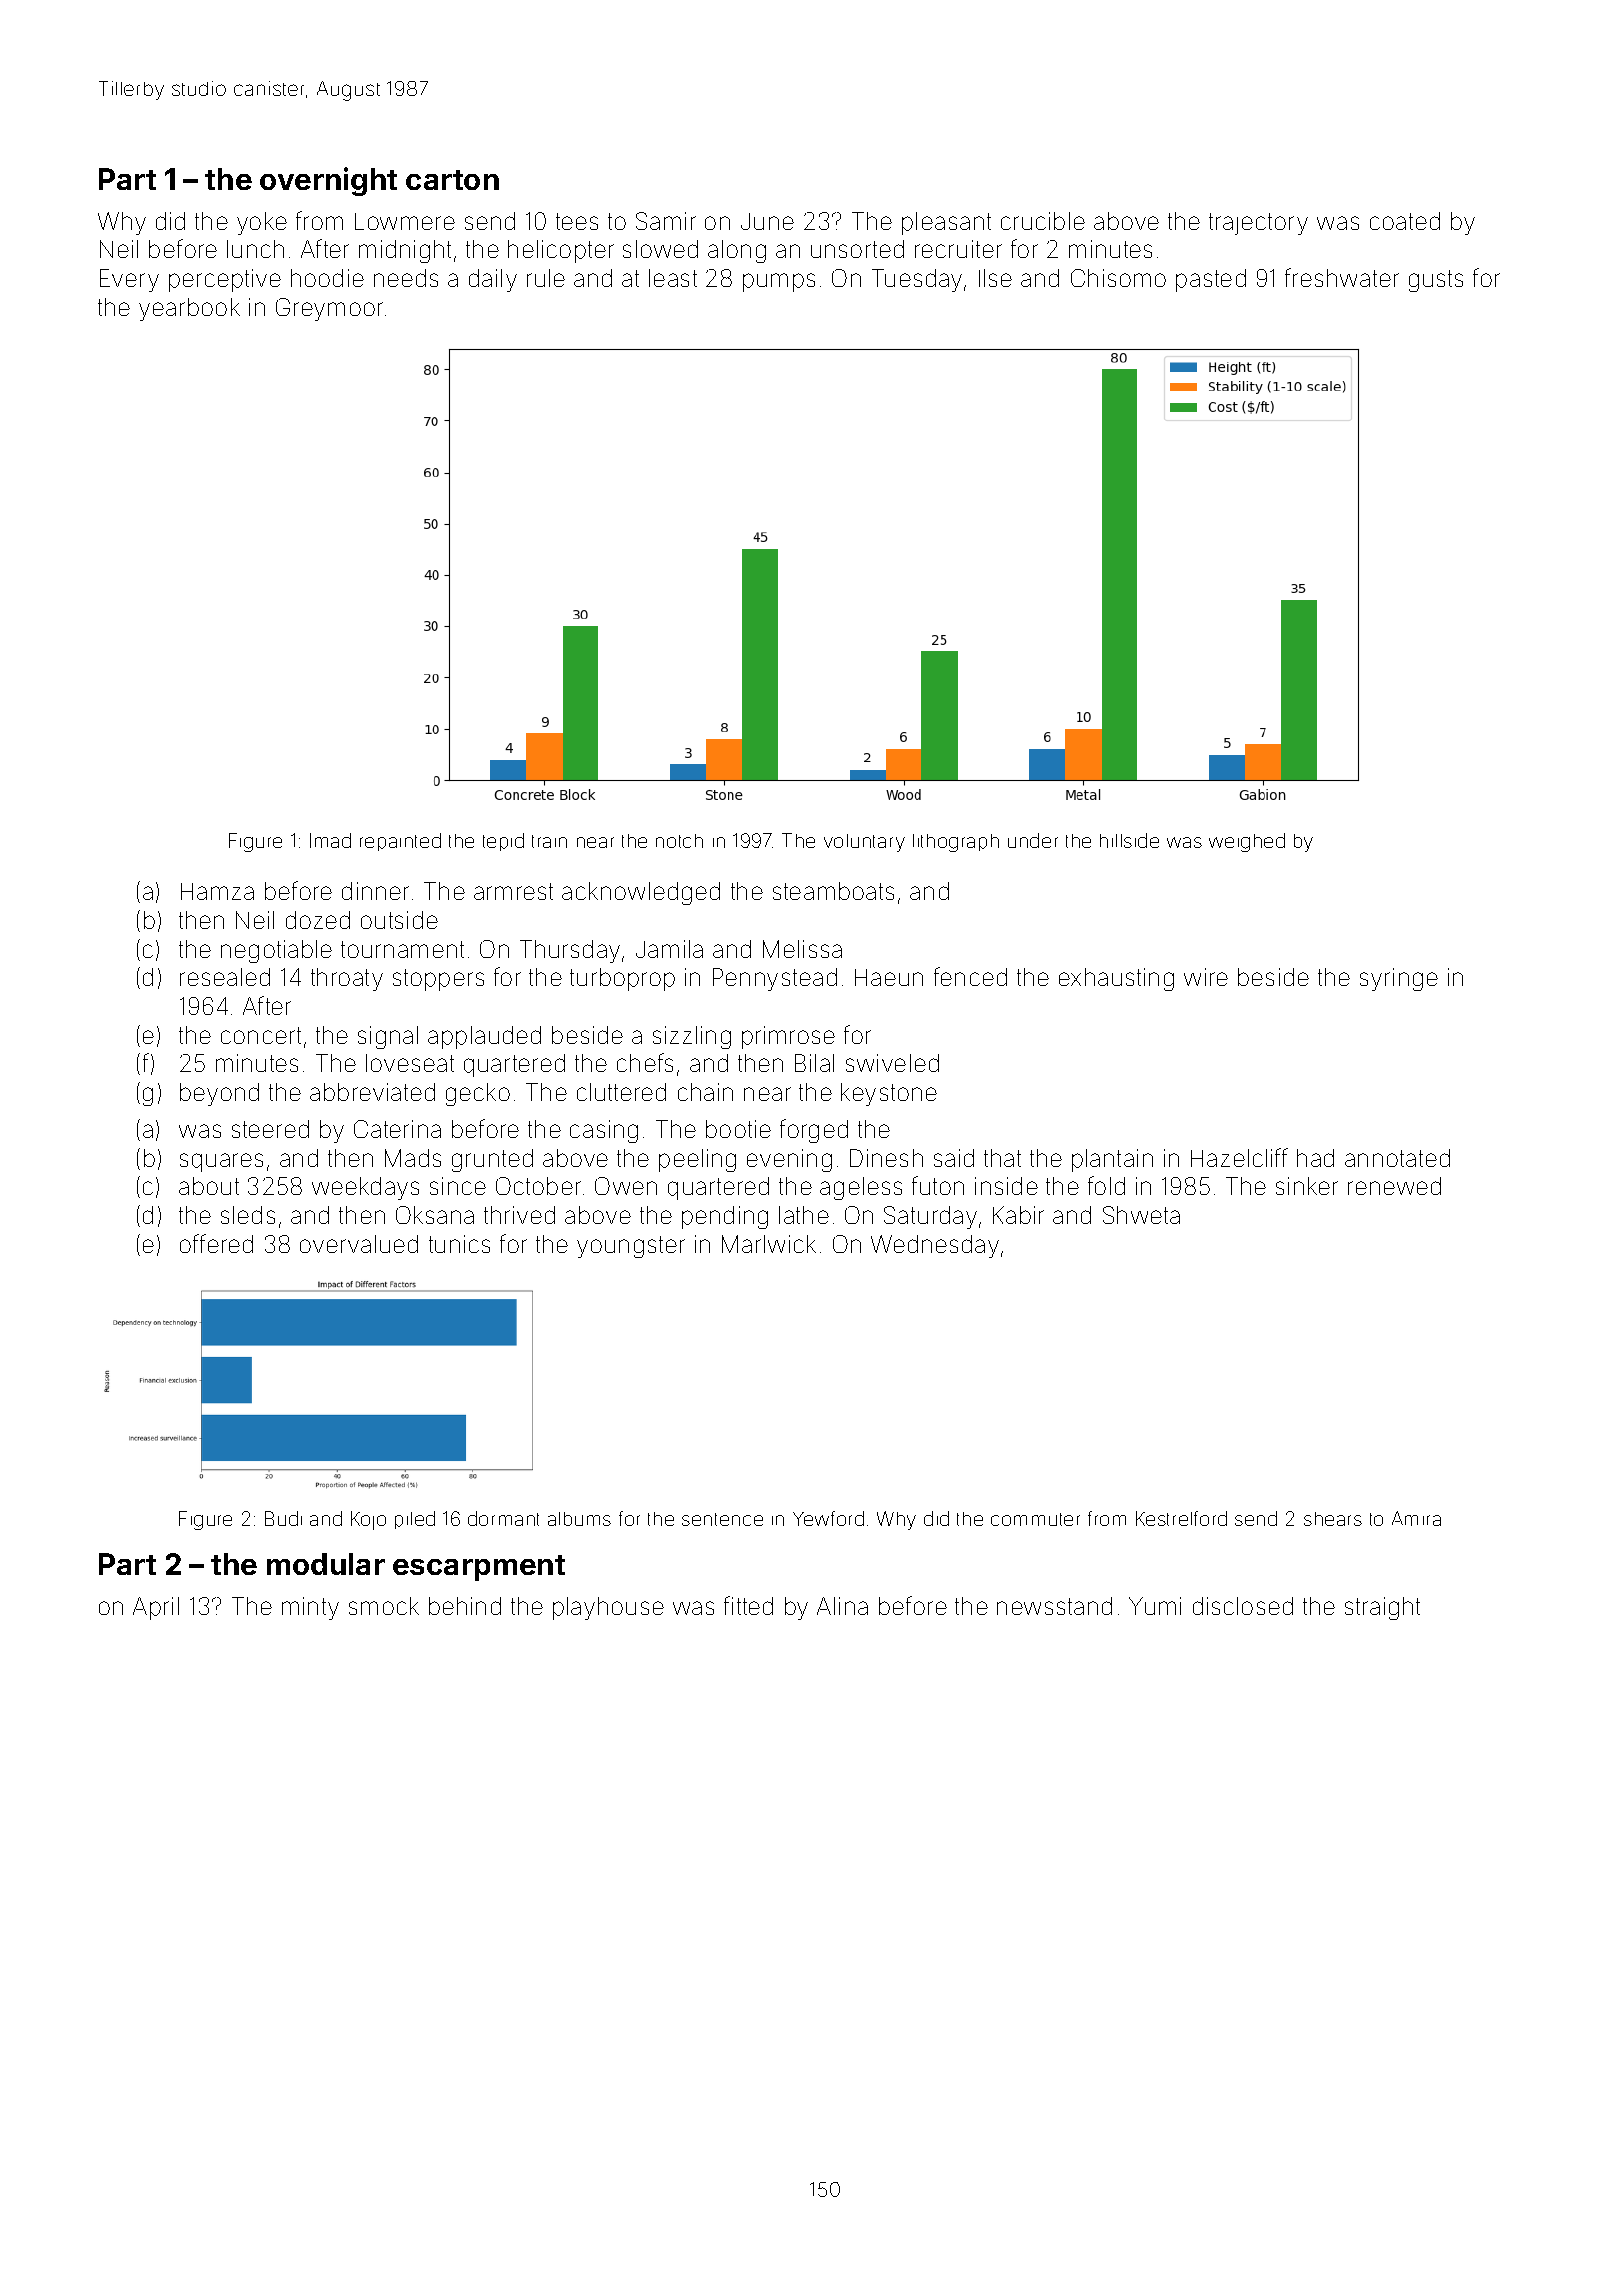 The height and width of the screenshot is (2292, 1620). I want to click on yearbook, so click(189, 309).
